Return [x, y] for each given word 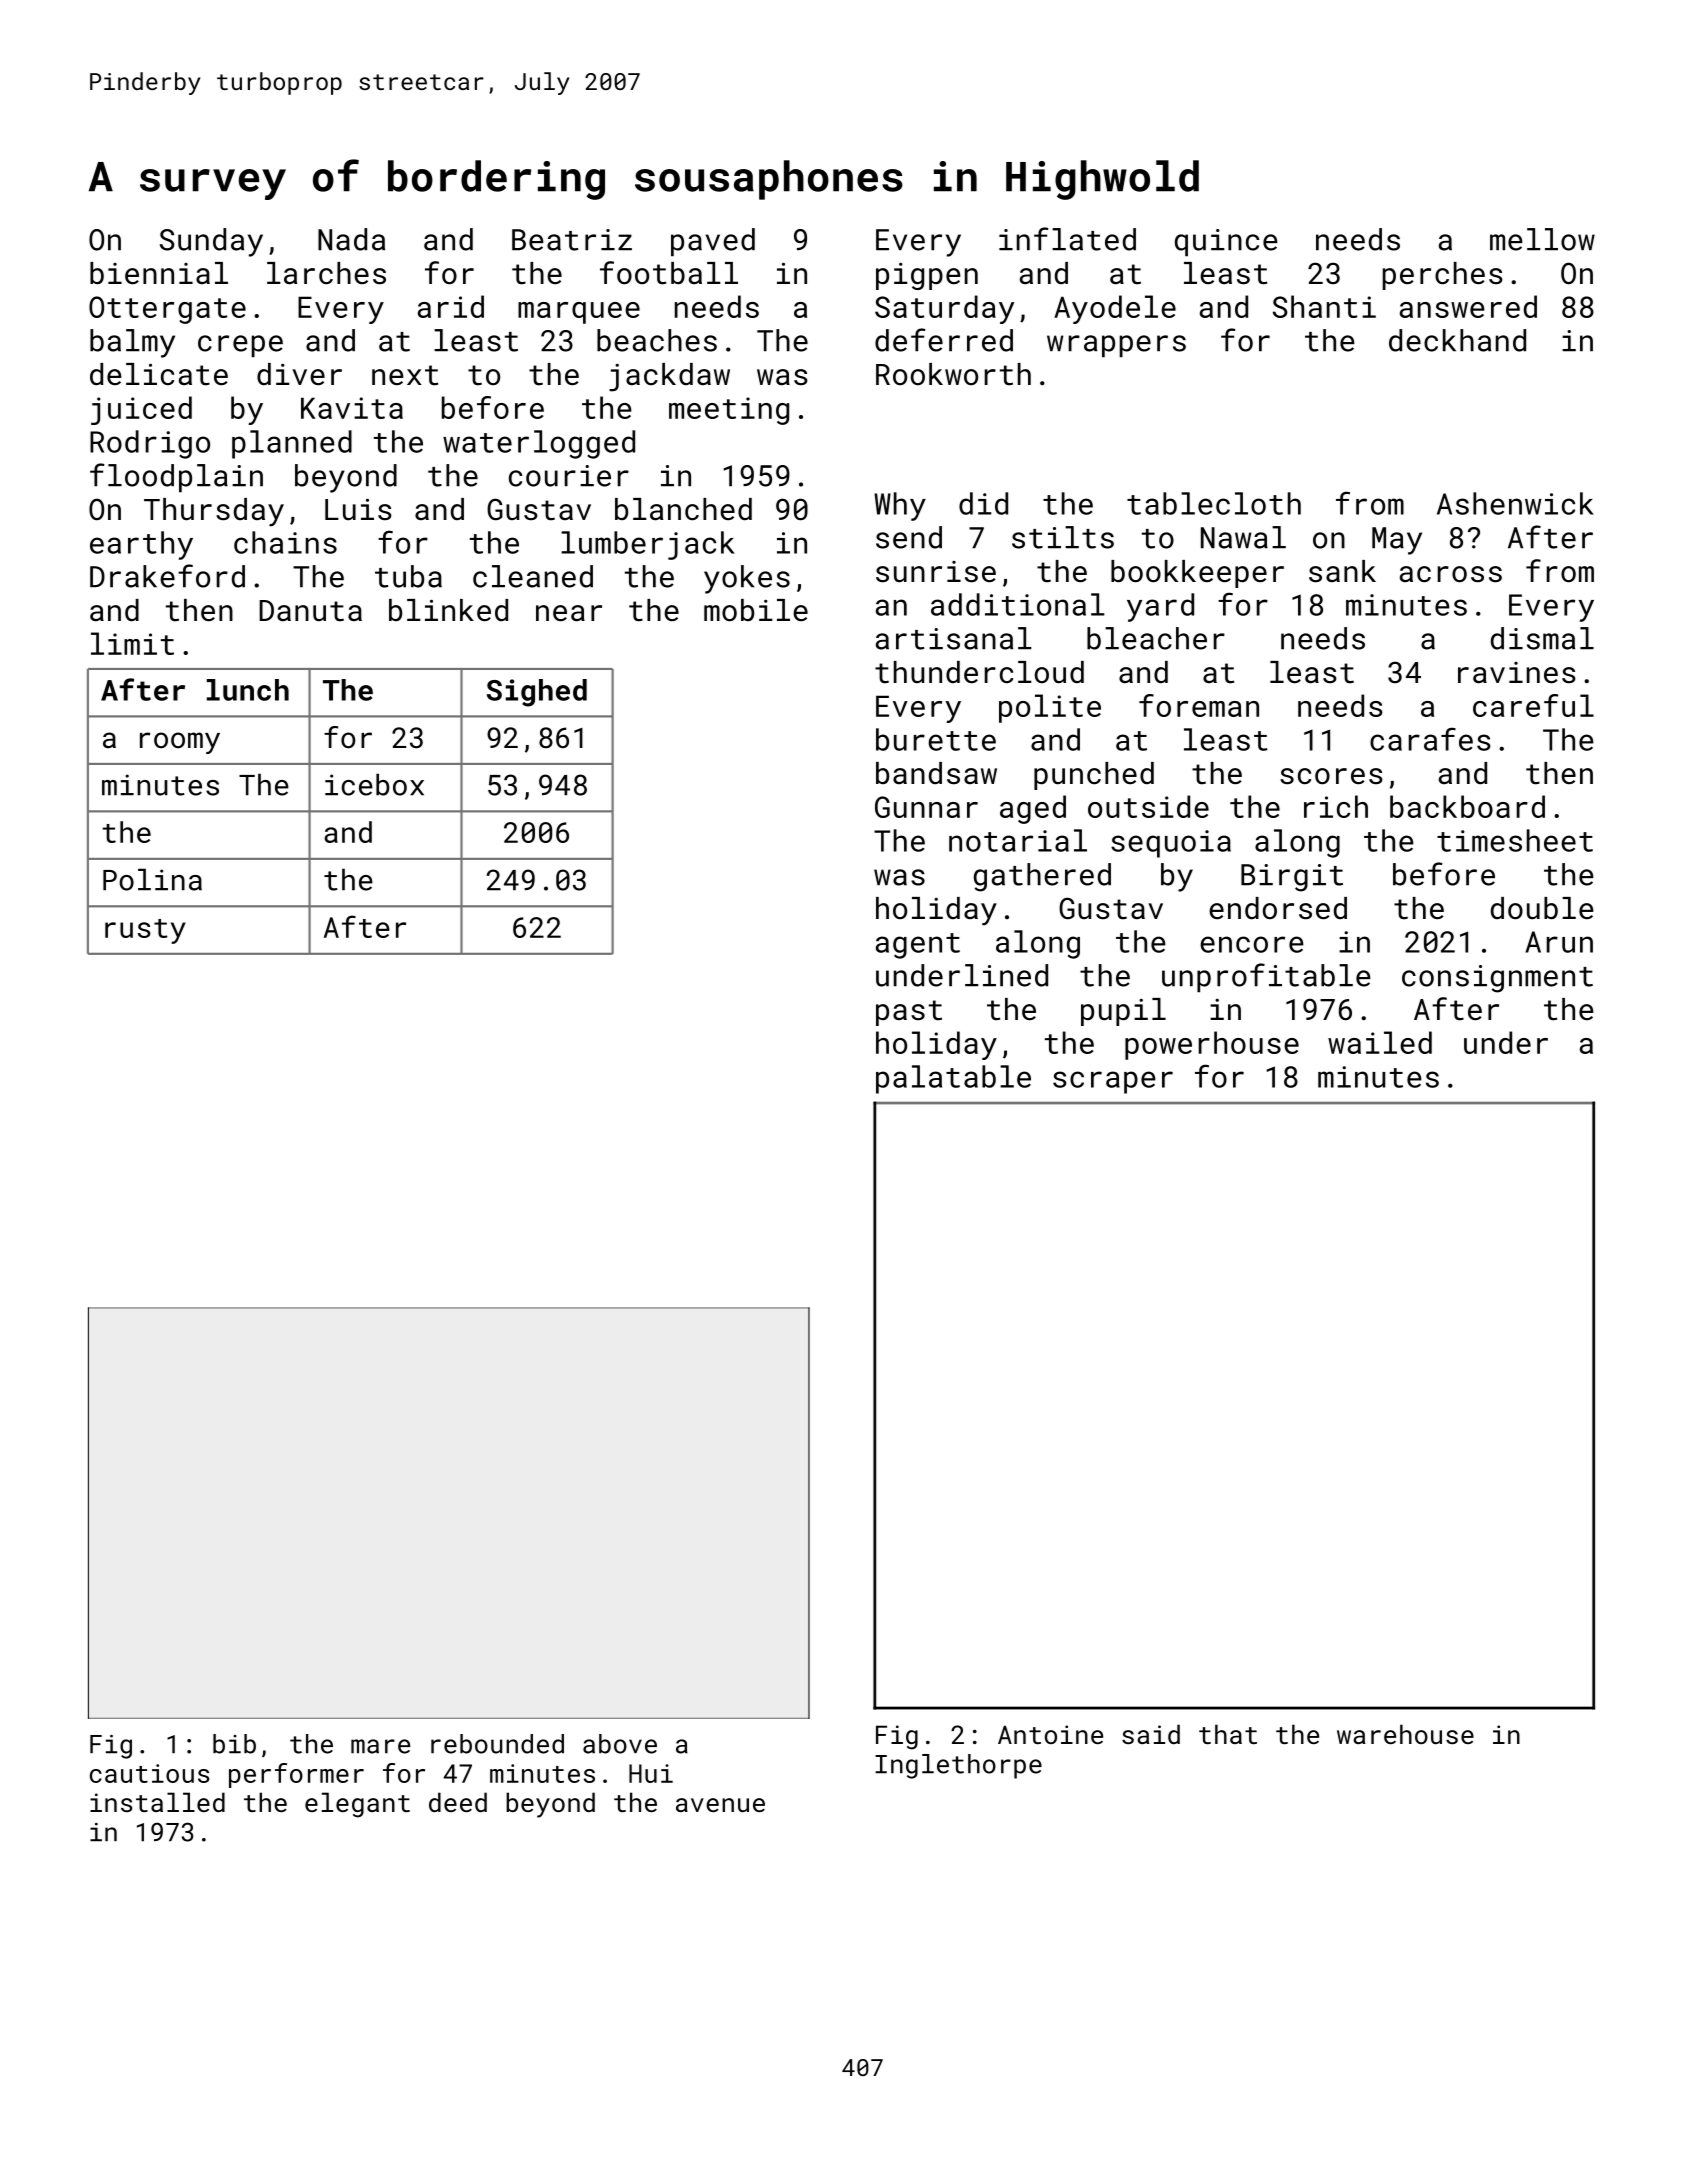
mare [380, 1746]
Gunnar [926, 807]
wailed [1380, 1042]
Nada [351, 239]
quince [1226, 242]
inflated [1067, 239]
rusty [145, 931]
